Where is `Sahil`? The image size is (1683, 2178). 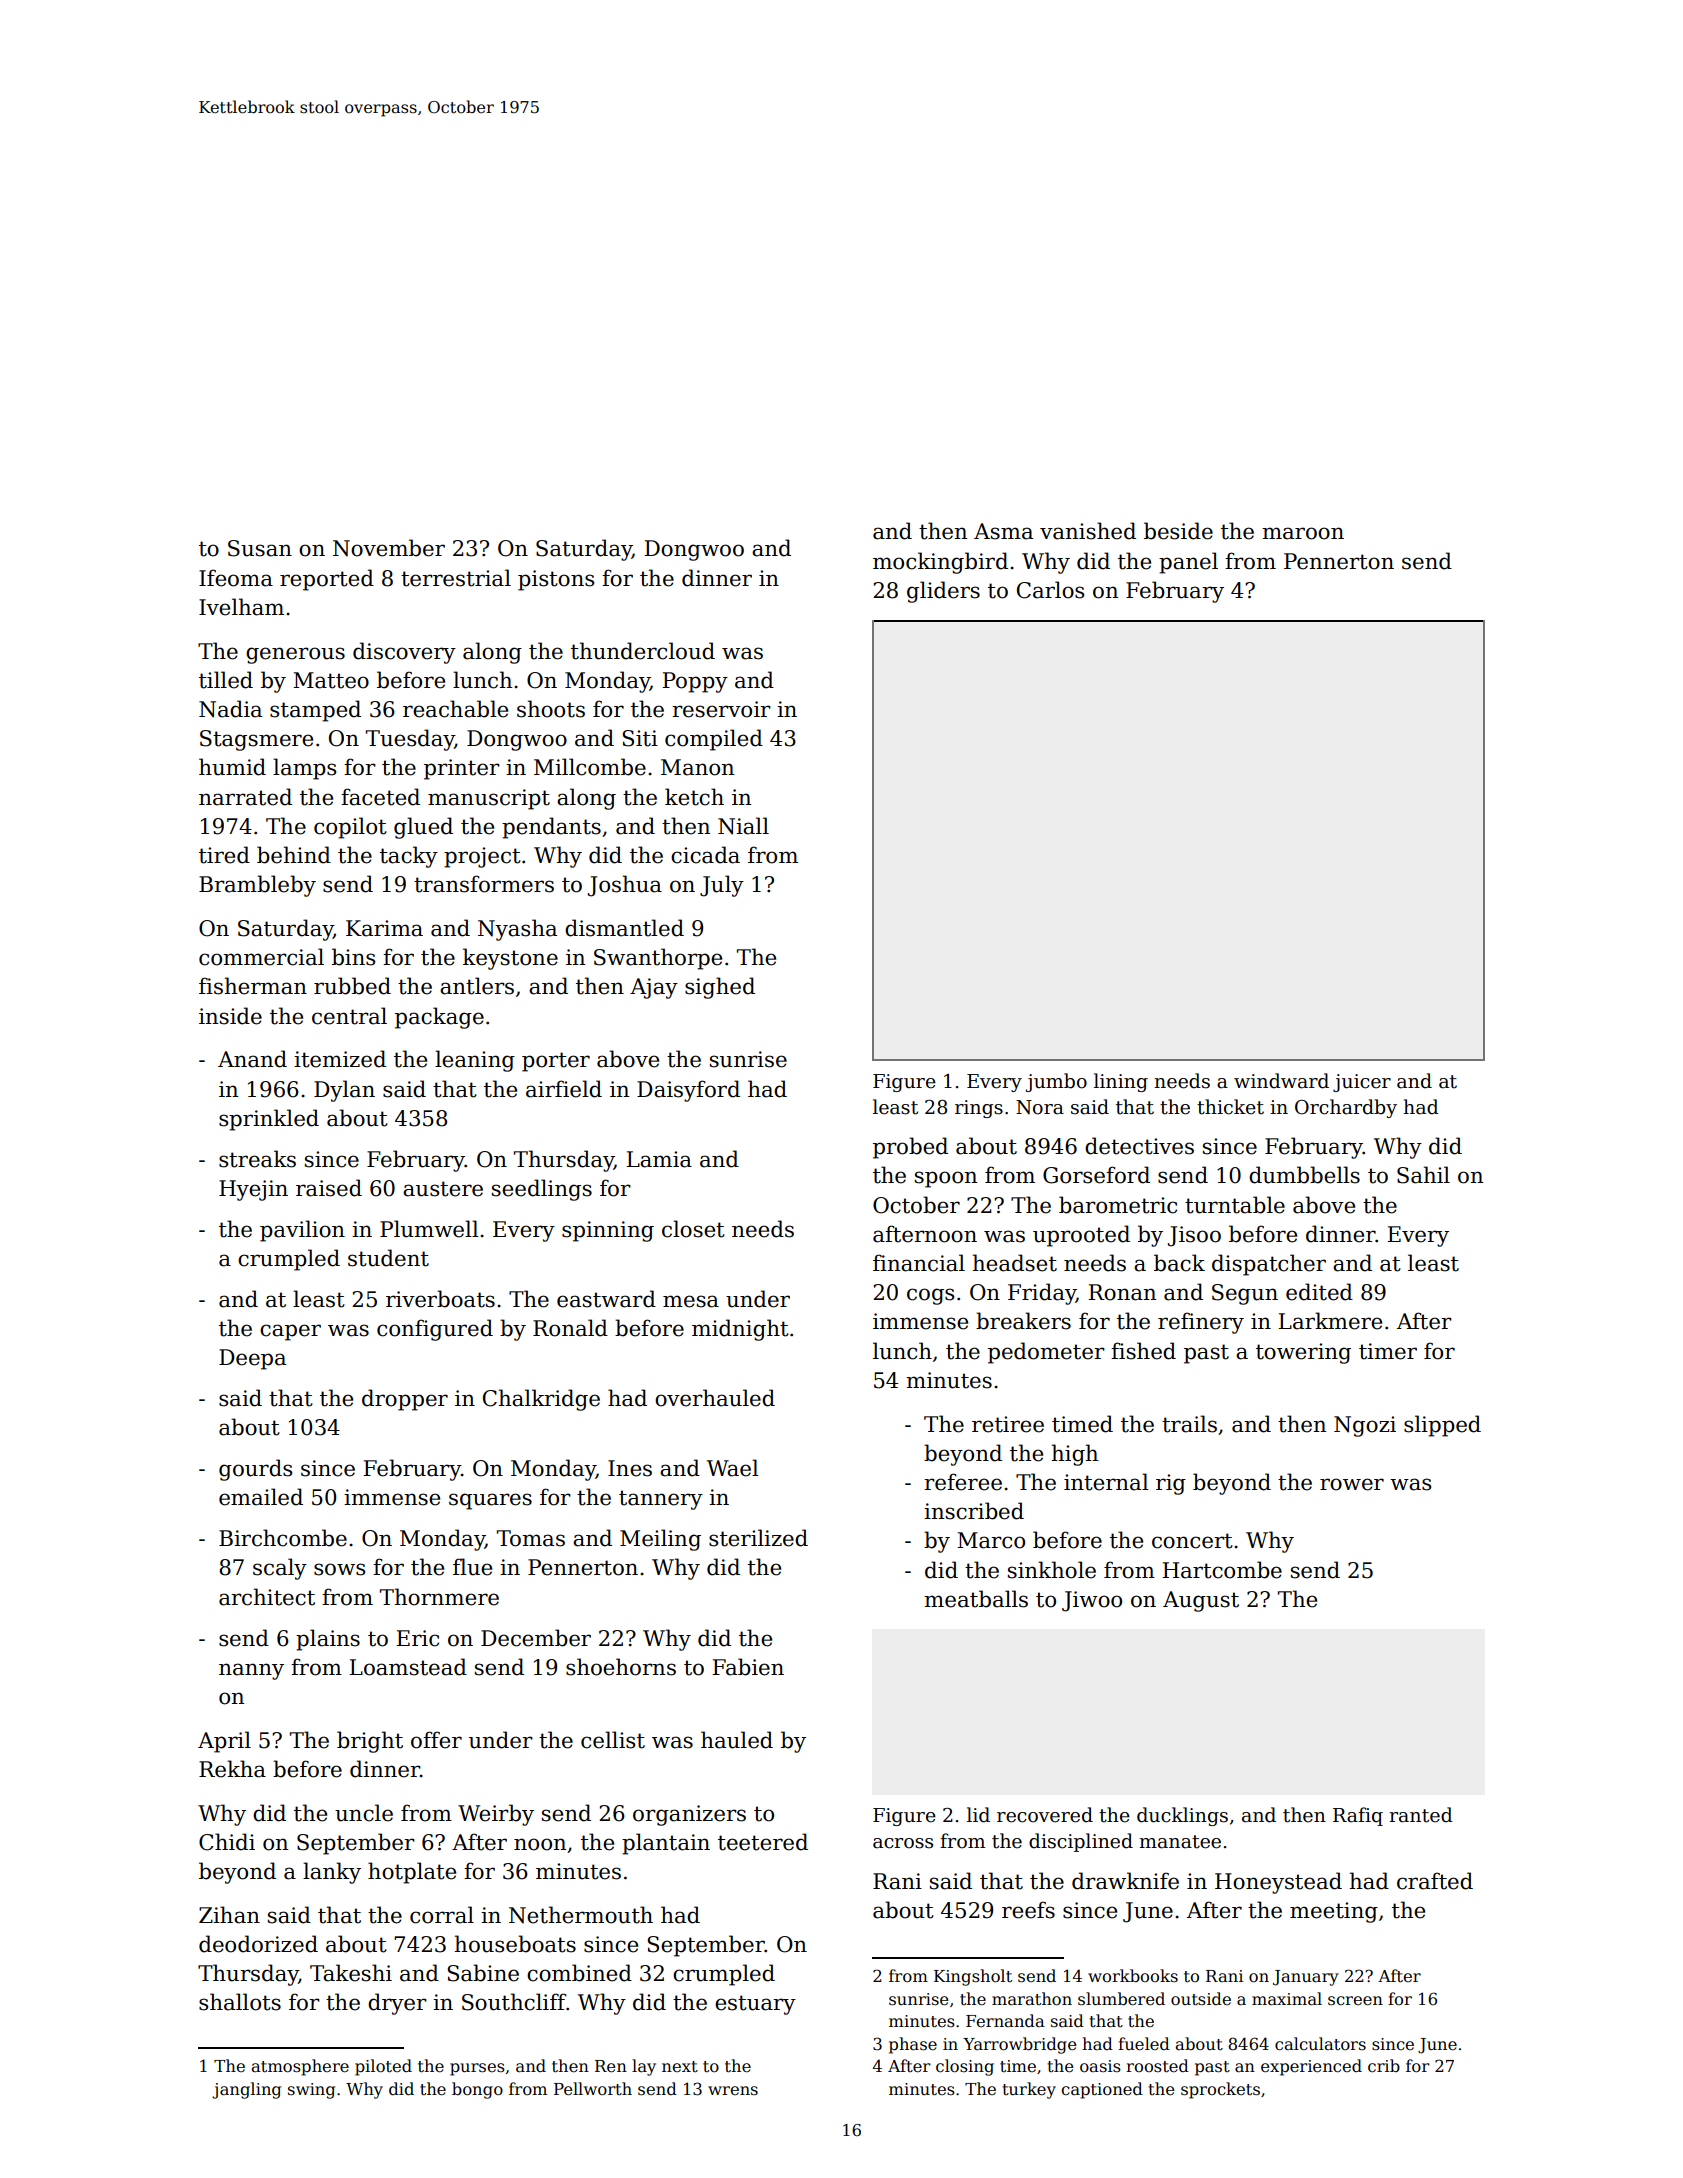
Sahil is located at coordinates (1423, 1175).
